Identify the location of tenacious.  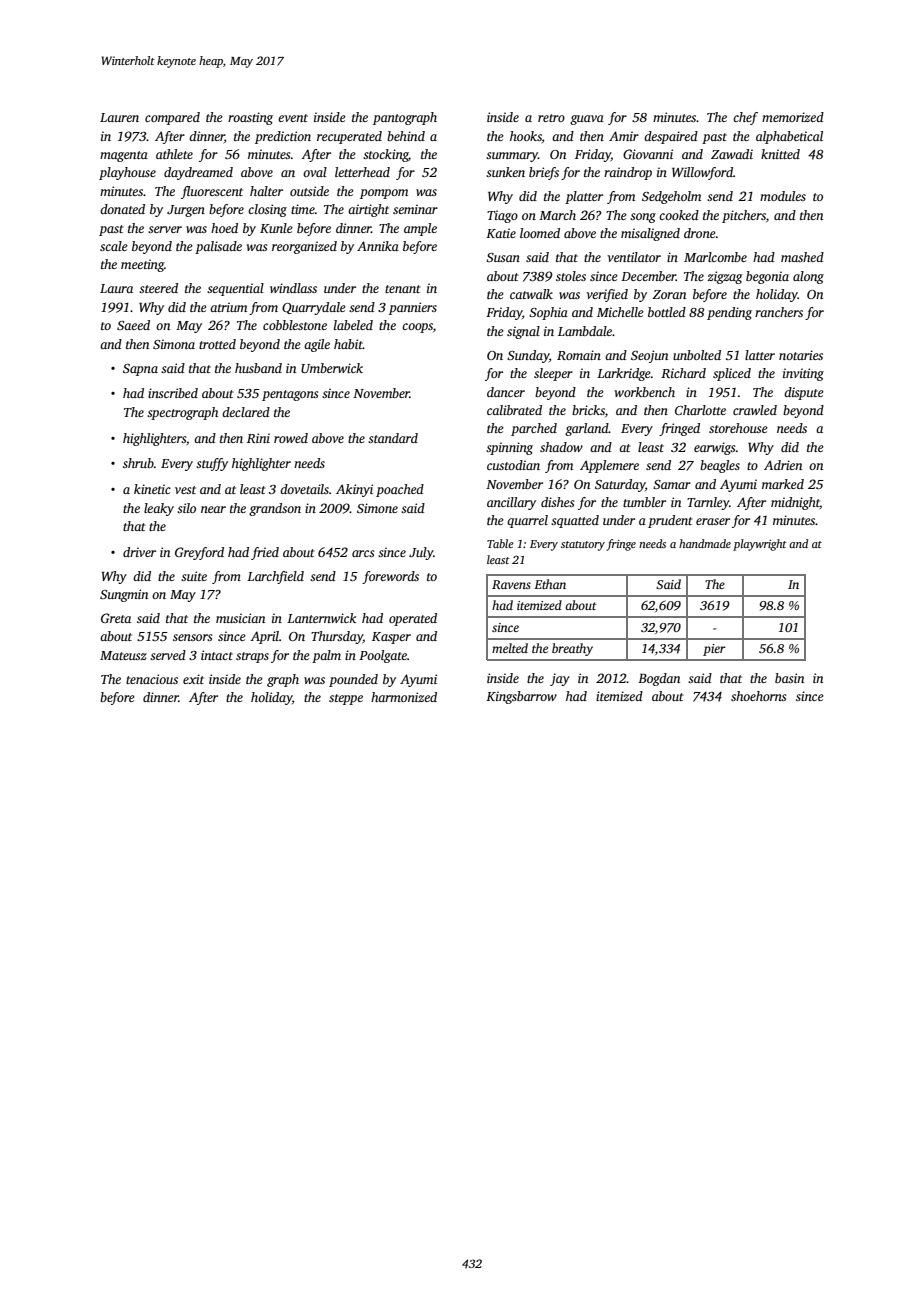
(152, 679).
